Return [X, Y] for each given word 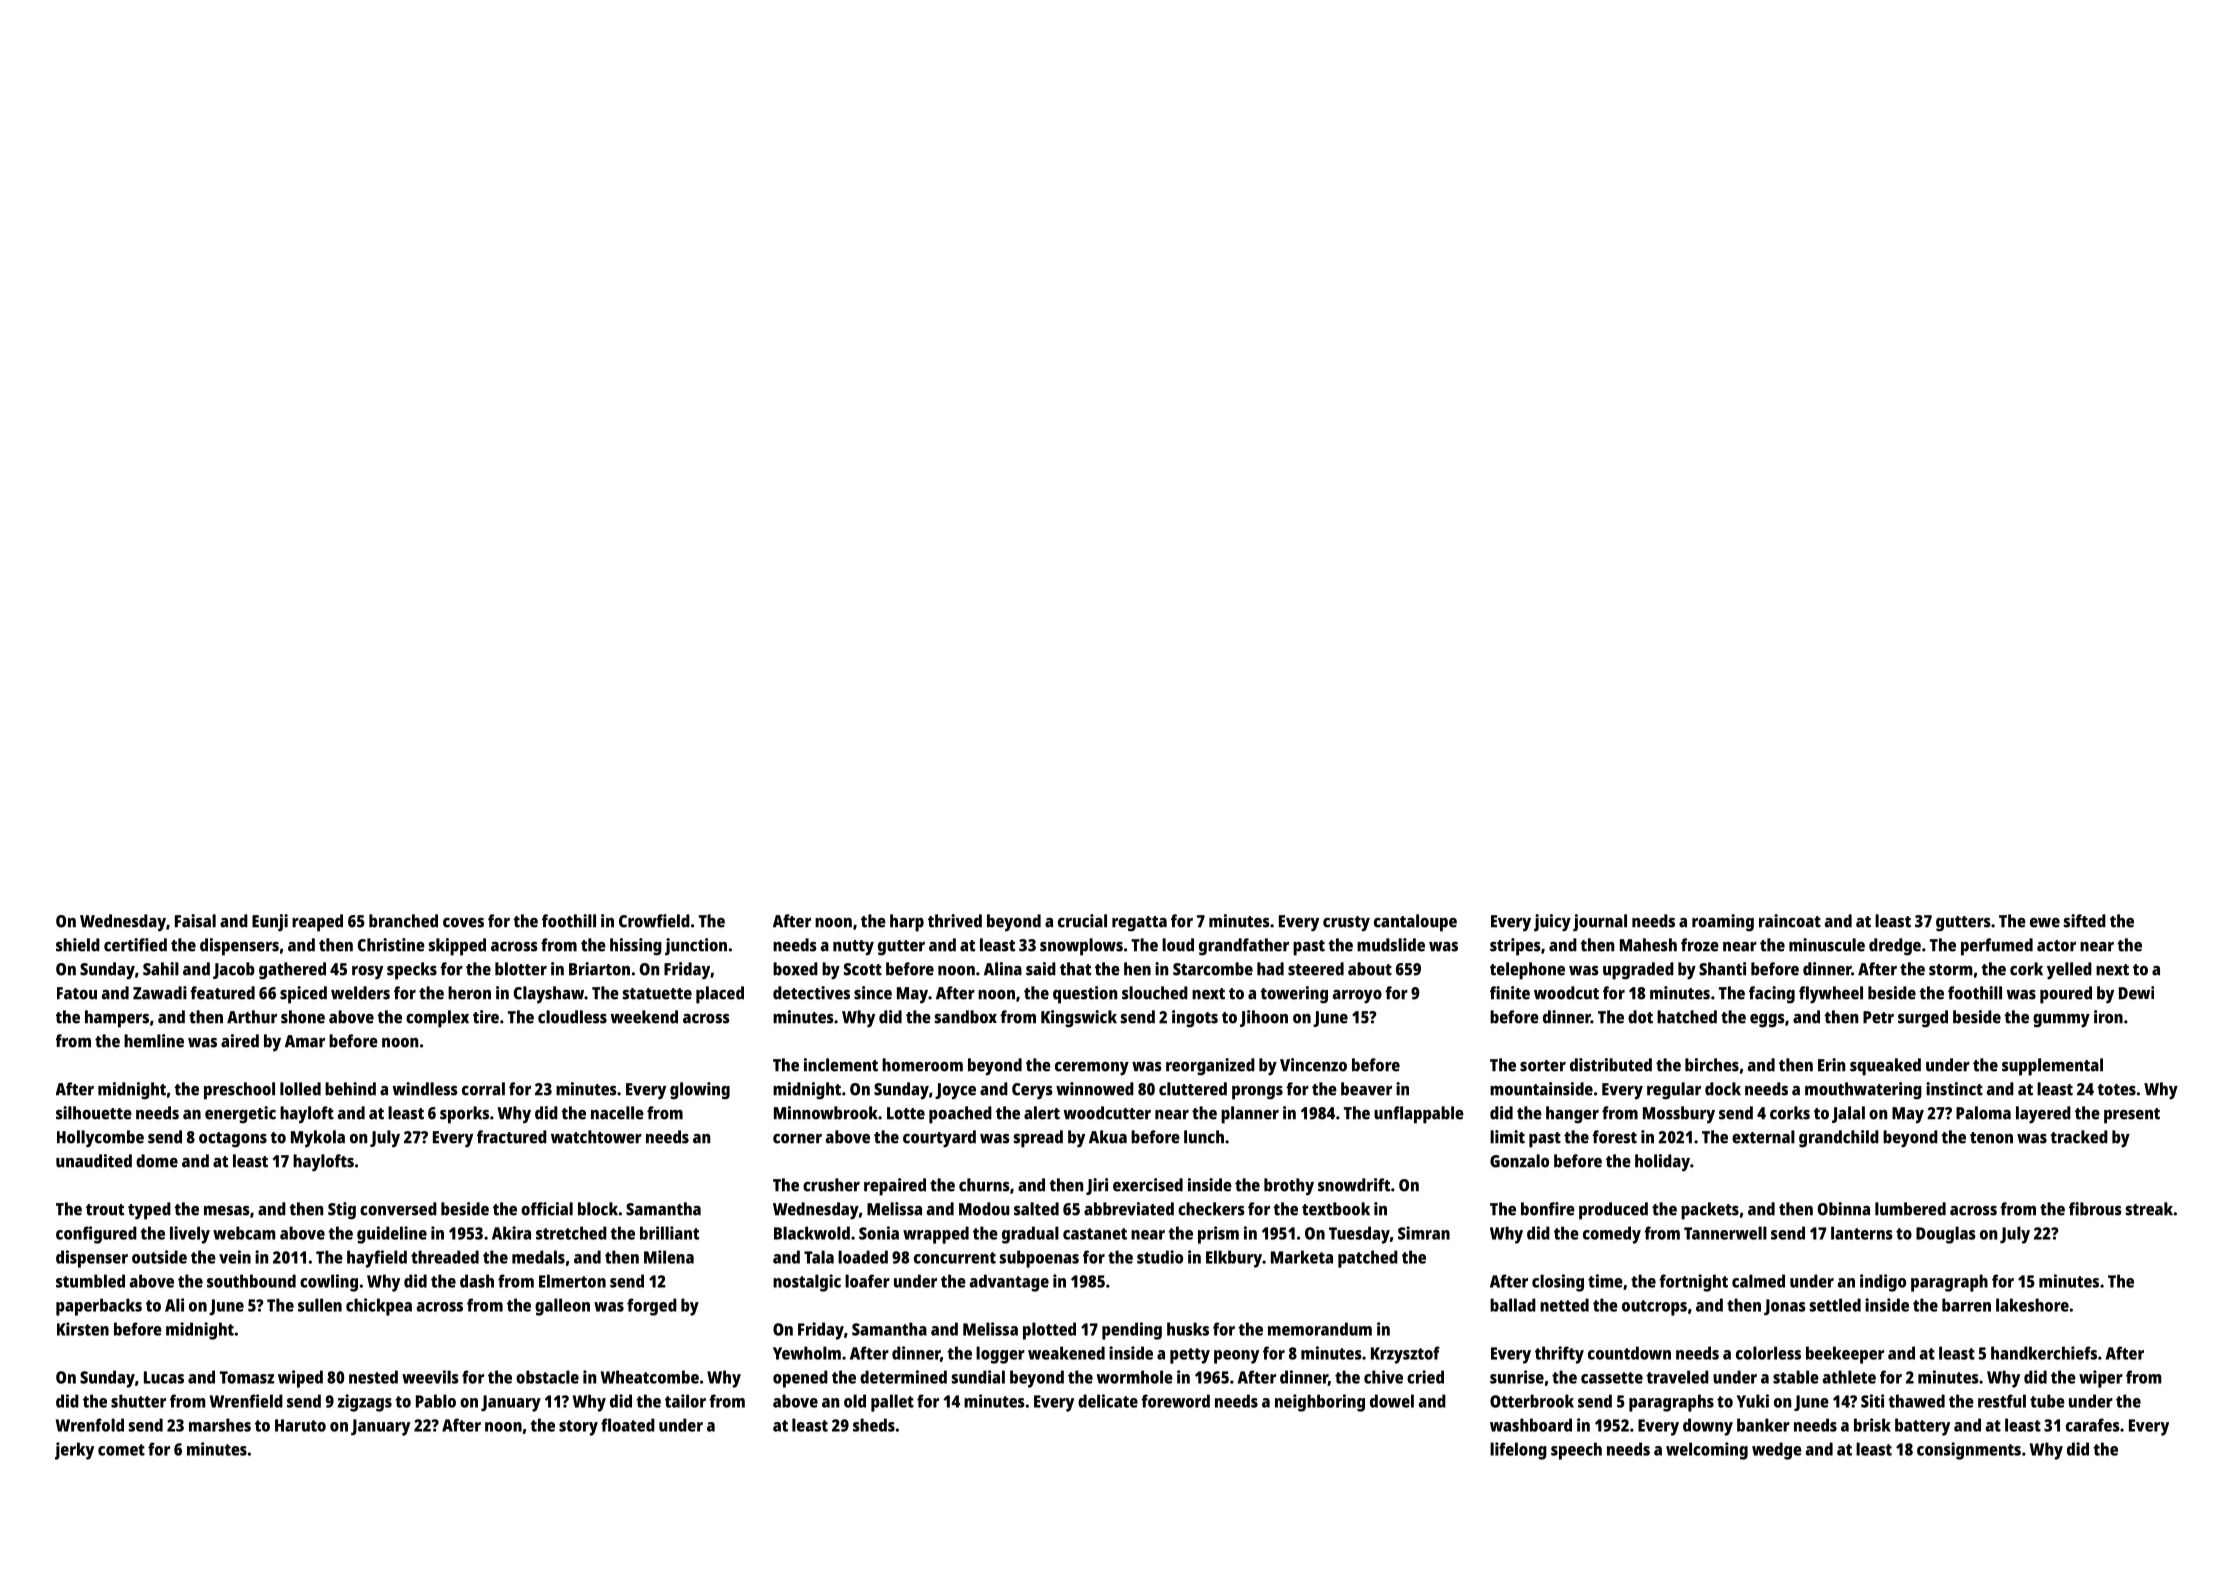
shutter [138, 1401]
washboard [1531, 1425]
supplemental [2052, 1067]
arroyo [1357, 997]
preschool [239, 1091]
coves [463, 923]
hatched [1687, 1017]
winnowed [1095, 1089]
